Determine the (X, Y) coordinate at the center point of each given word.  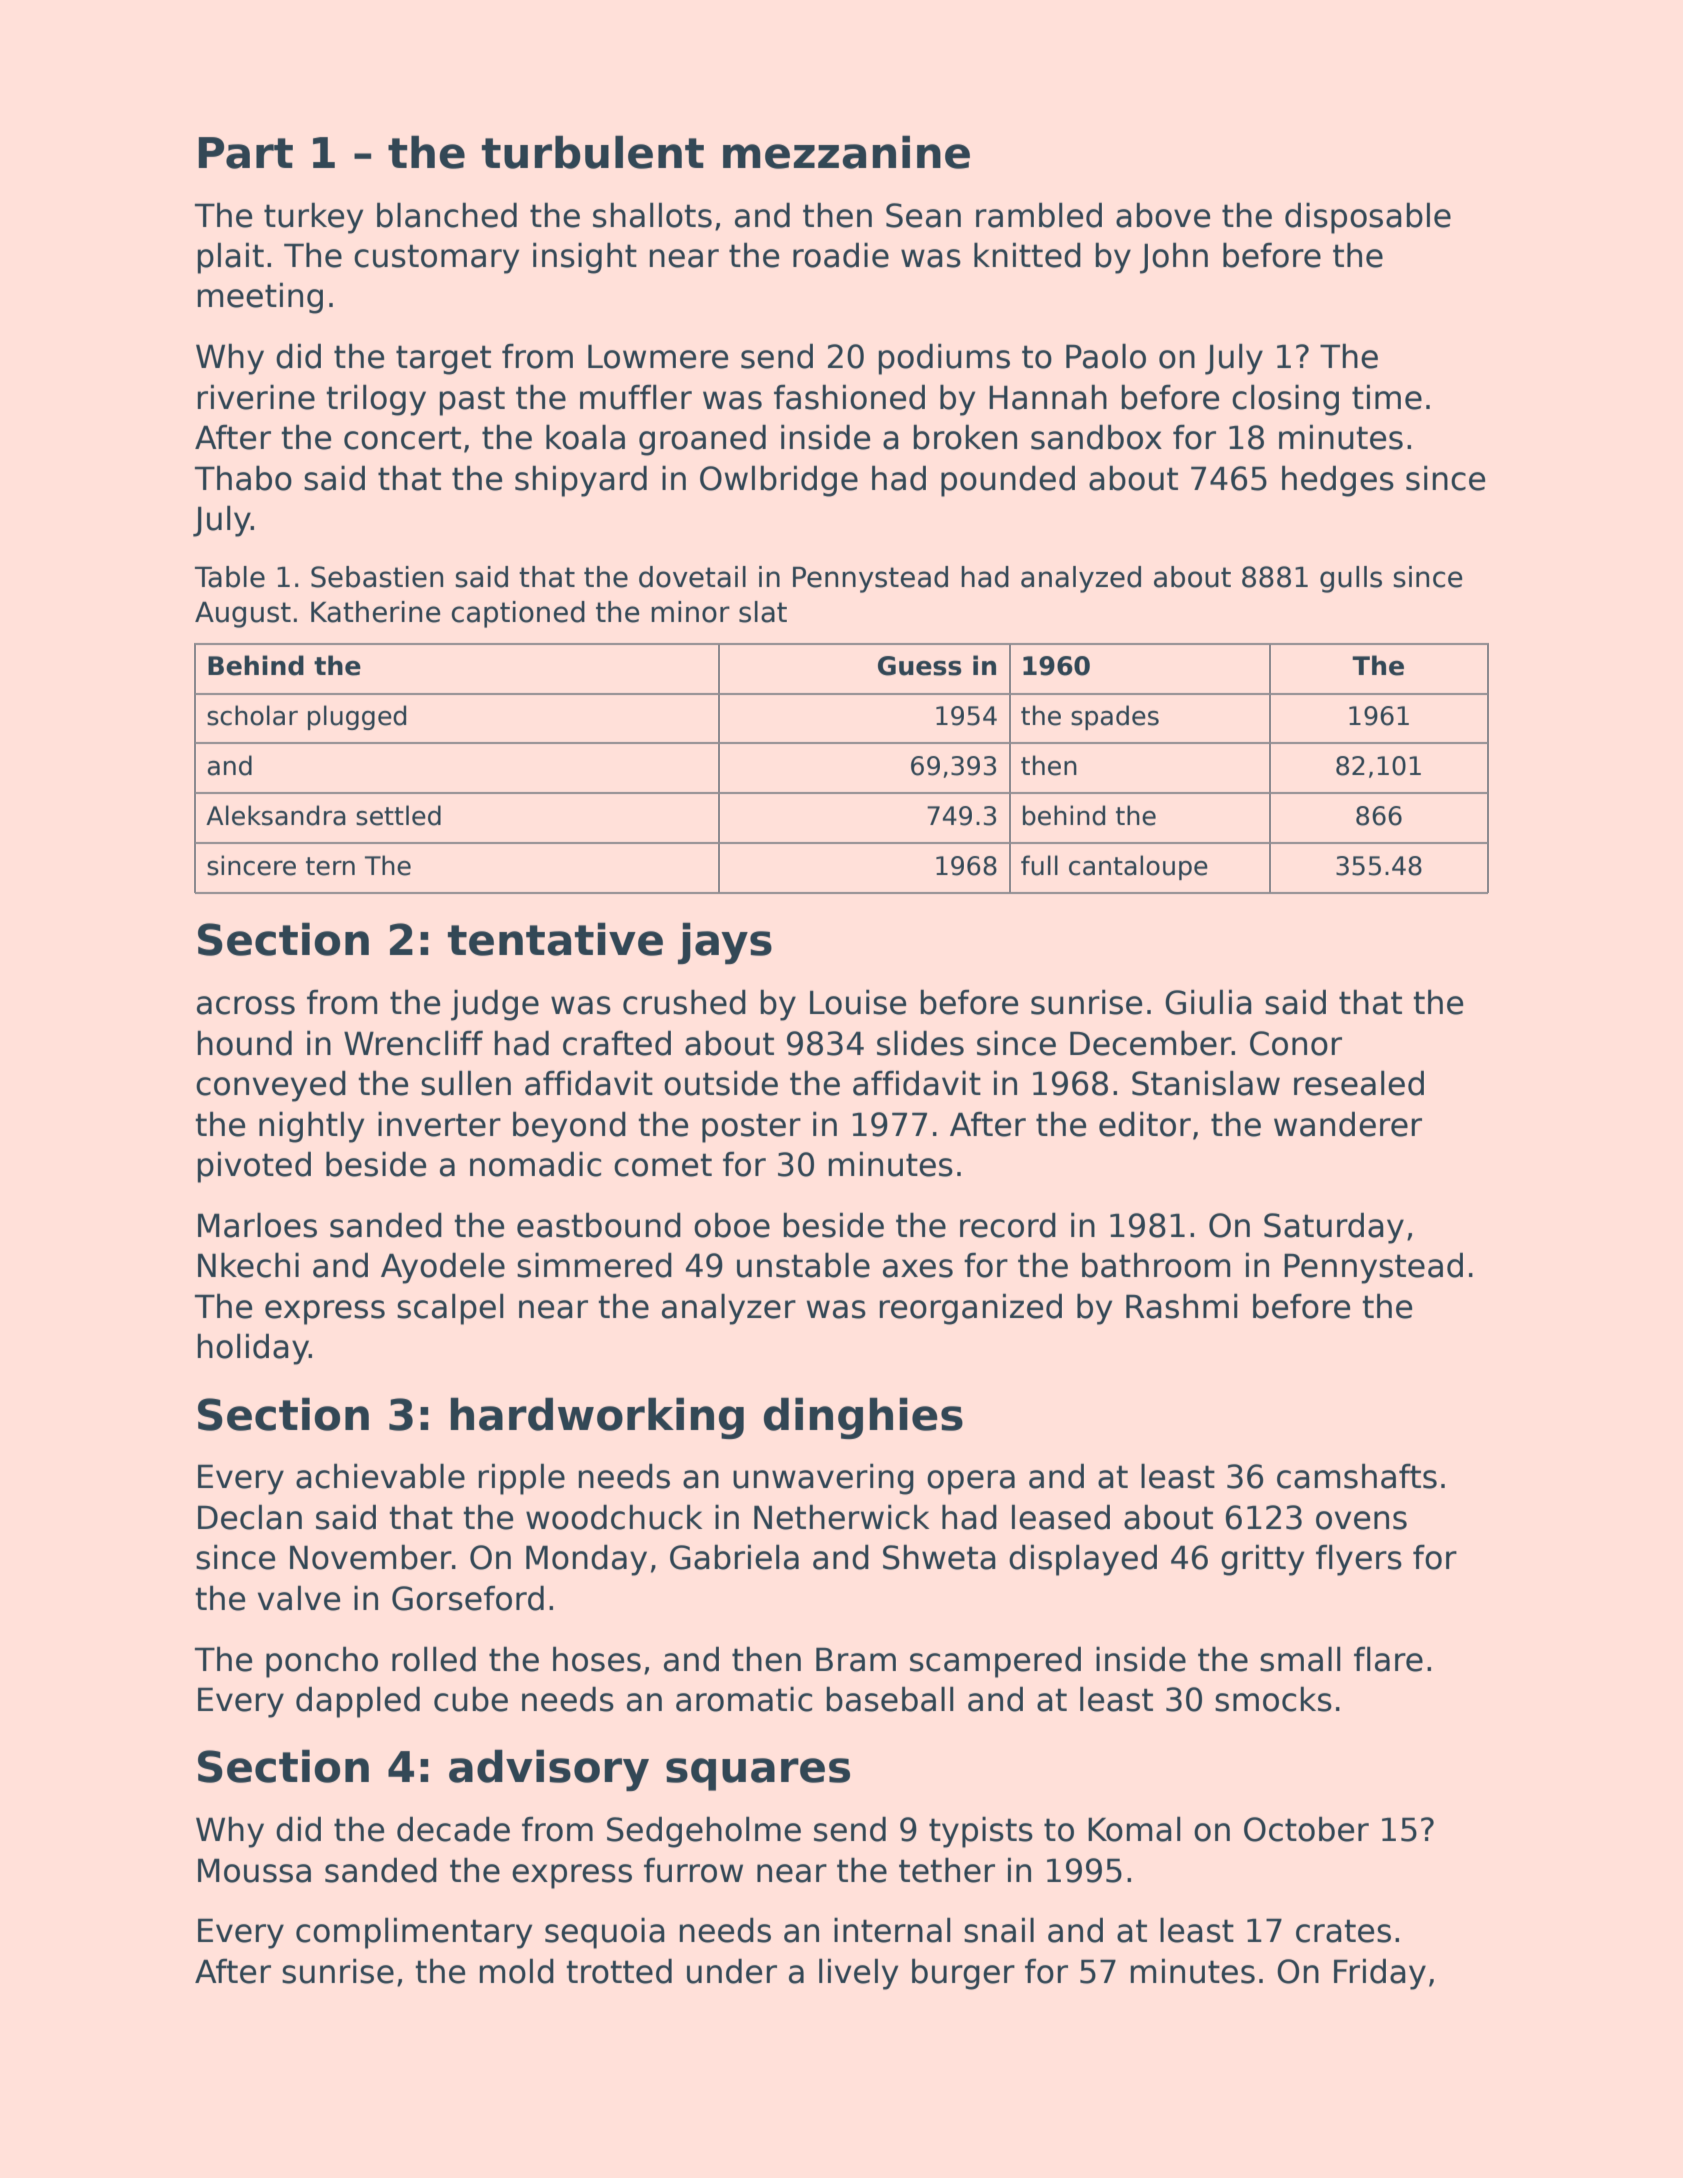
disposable (1368, 218)
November (371, 1557)
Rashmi (1182, 1306)
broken (965, 437)
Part (246, 153)
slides (920, 1043)
